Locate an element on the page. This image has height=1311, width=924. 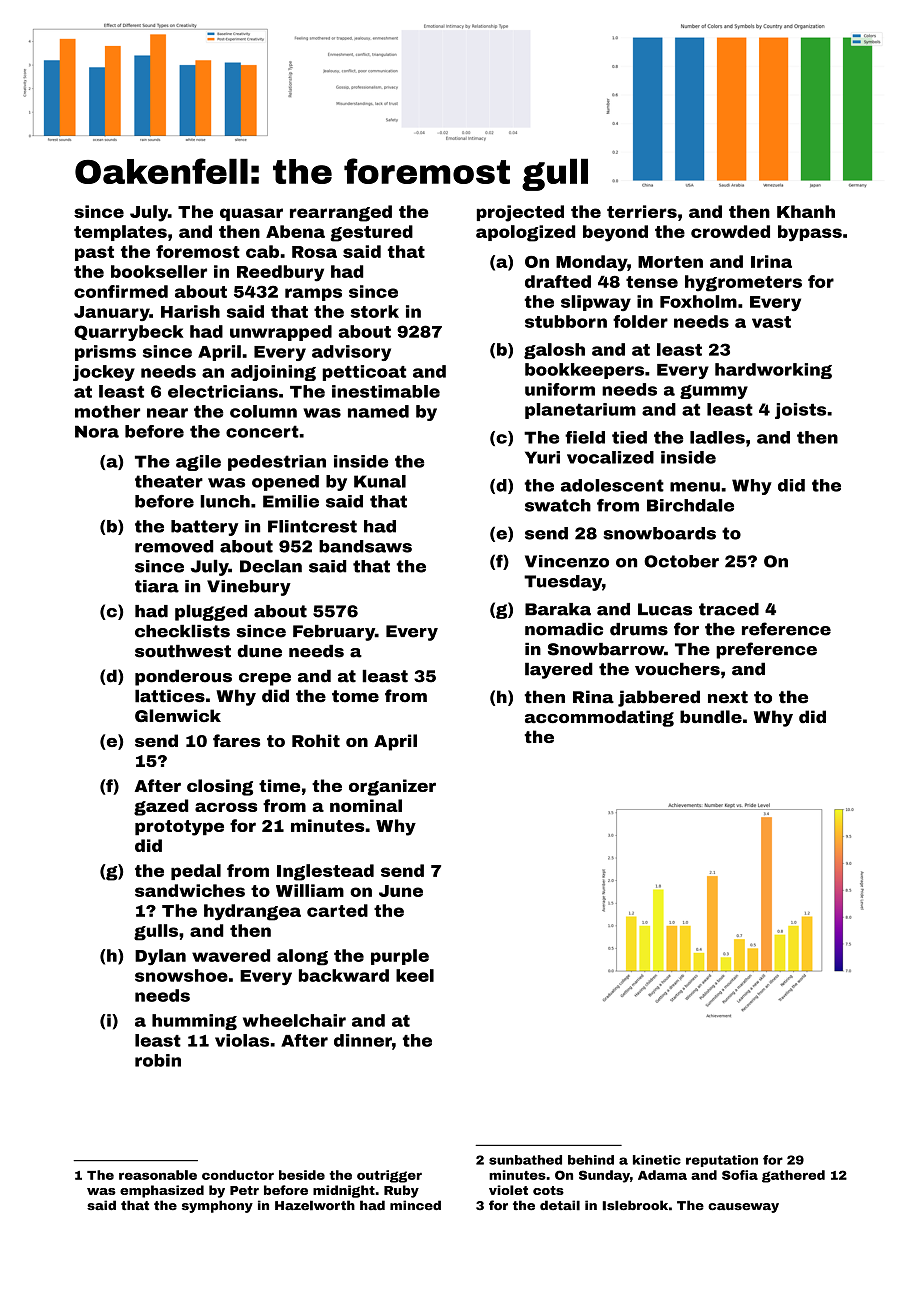
minced is located at coordinates (415, 1205).
